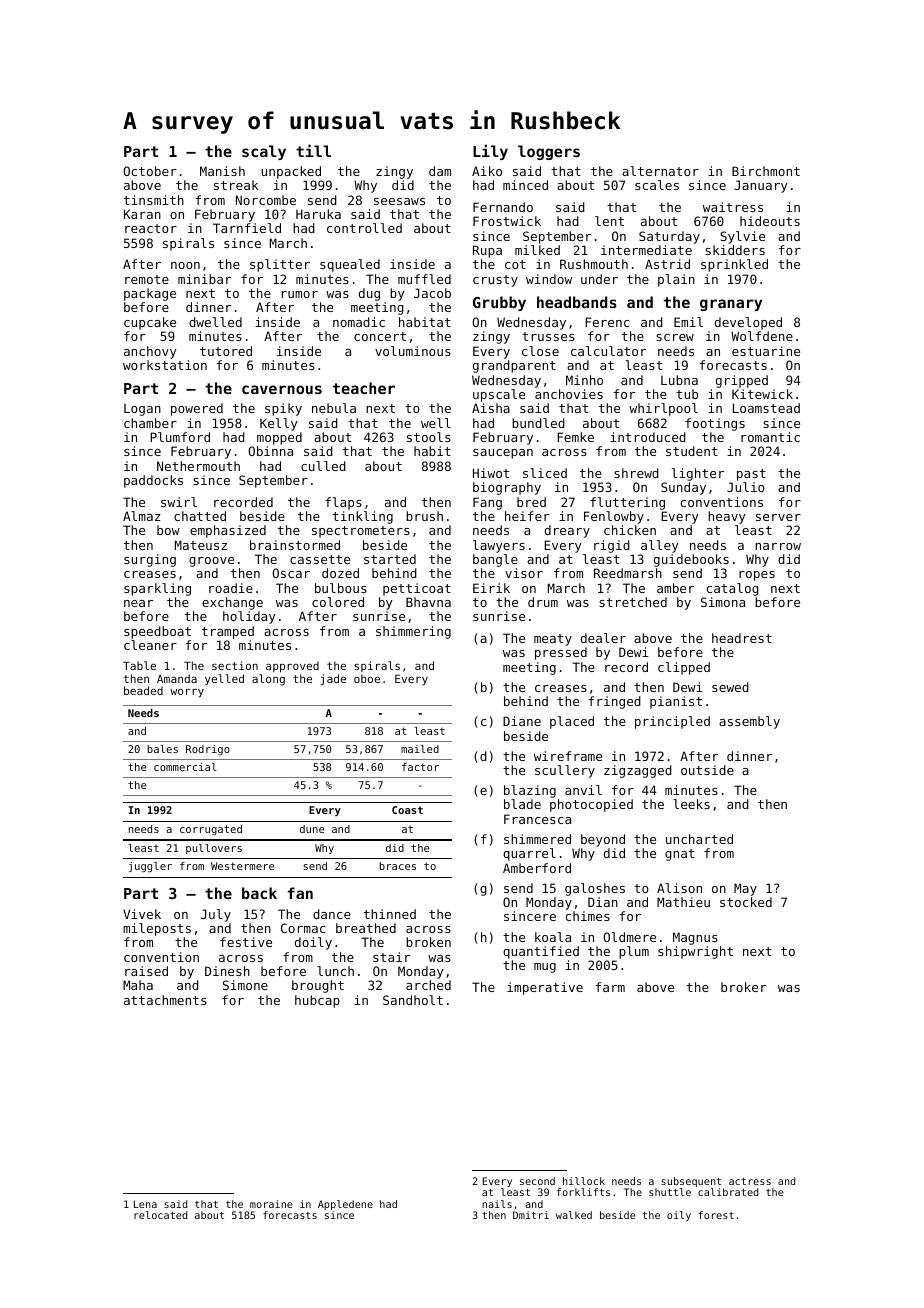  Describe the element at coordinates (323, 466) in the image. I see `culled` at that location.
